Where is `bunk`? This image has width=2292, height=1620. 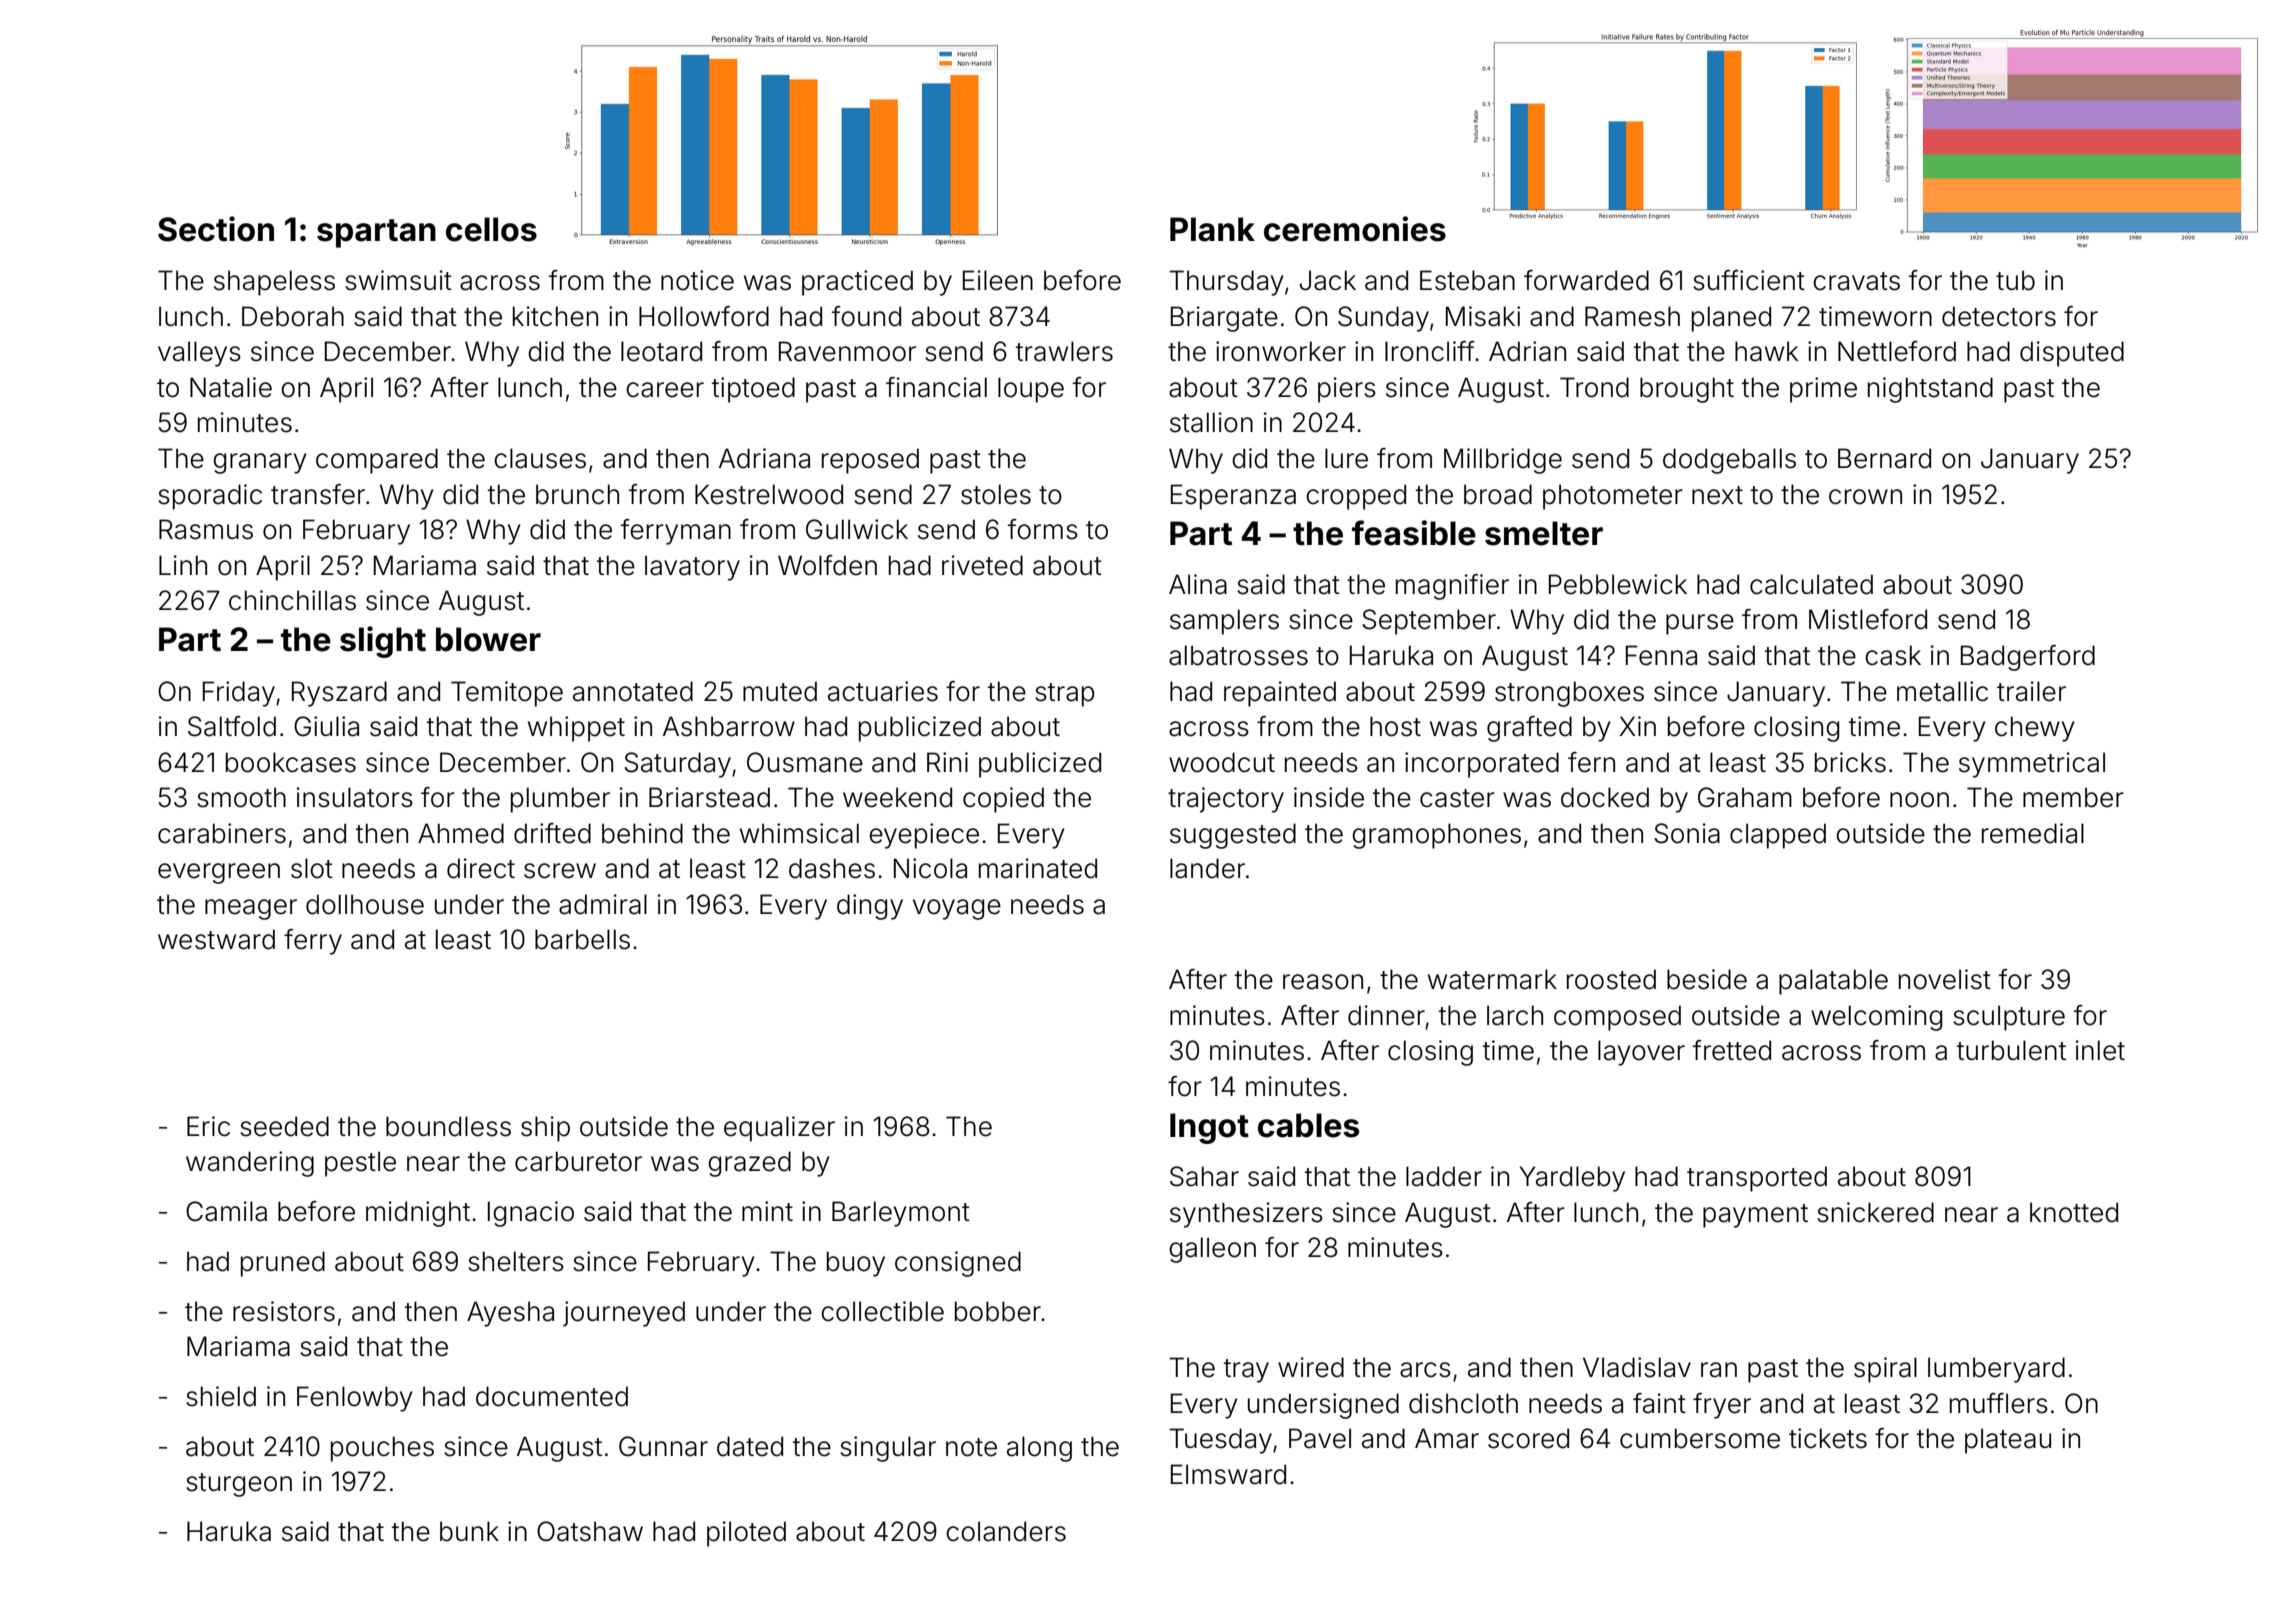
bunk is located at coordinates (469, 1531).
